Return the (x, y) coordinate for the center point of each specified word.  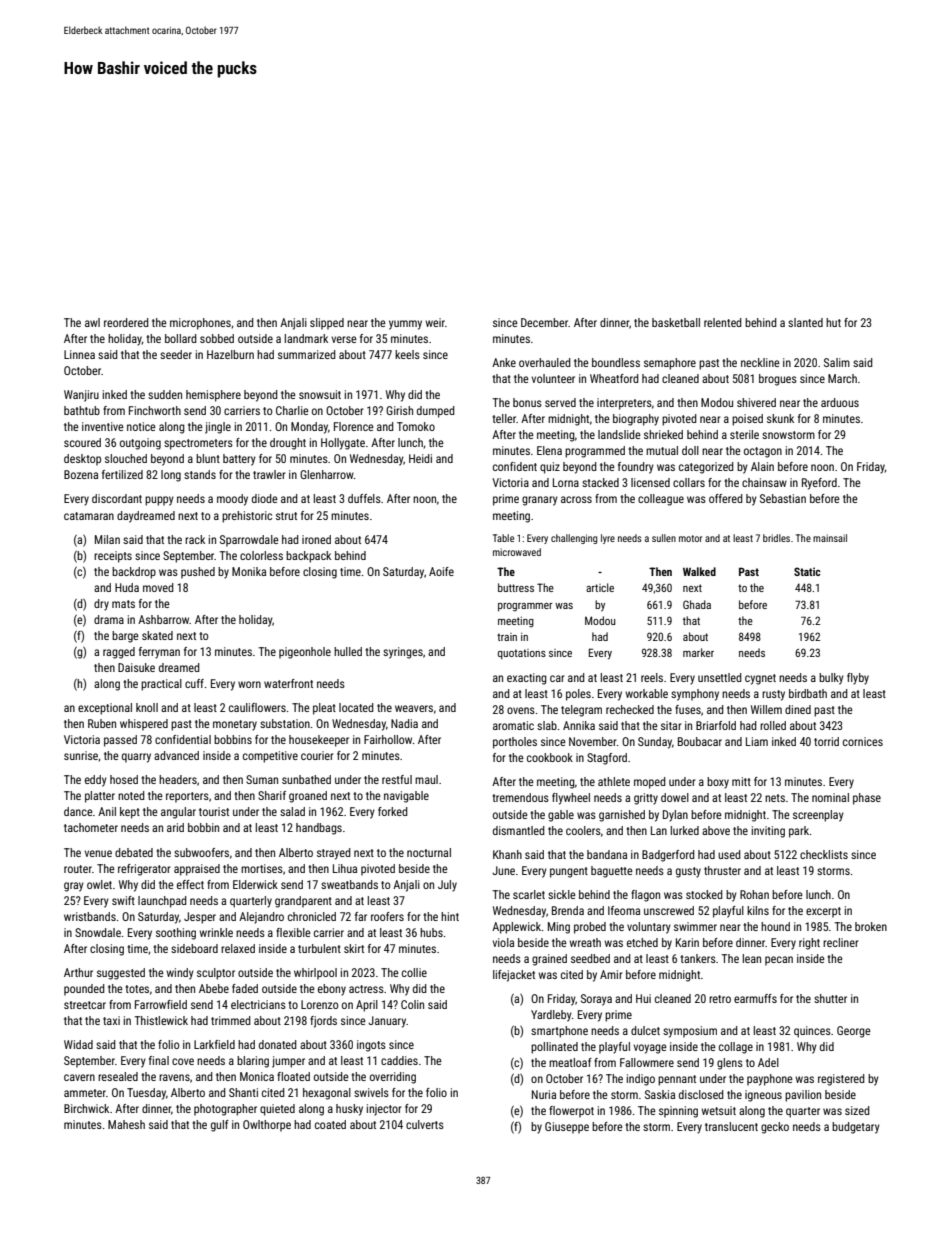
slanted (805, 322)
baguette (612, 872)
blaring (253, 1062)
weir (435, 322)
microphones (200, 324)
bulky (831, 679)
